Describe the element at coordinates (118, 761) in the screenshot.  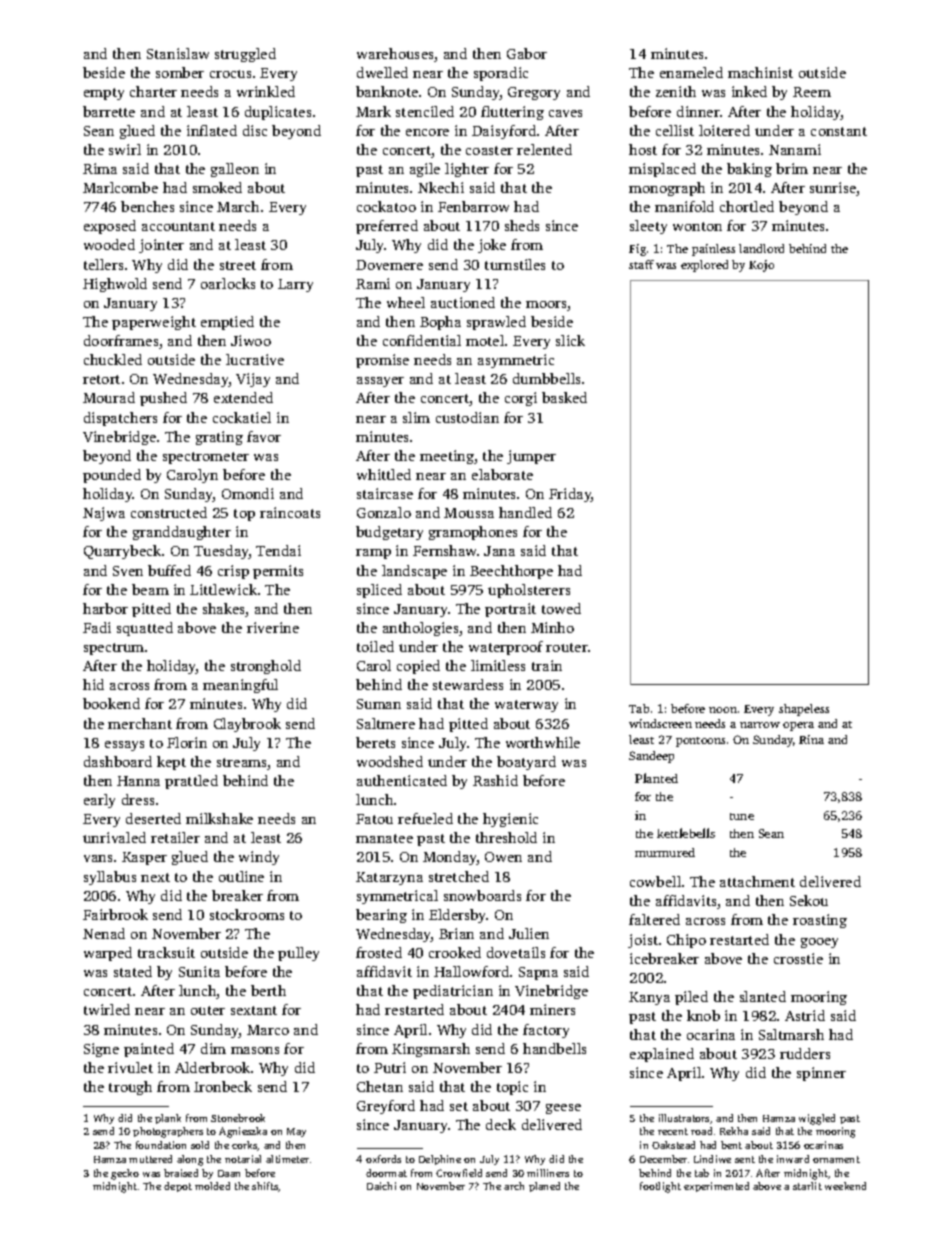
I see `dashboard` at that location.
